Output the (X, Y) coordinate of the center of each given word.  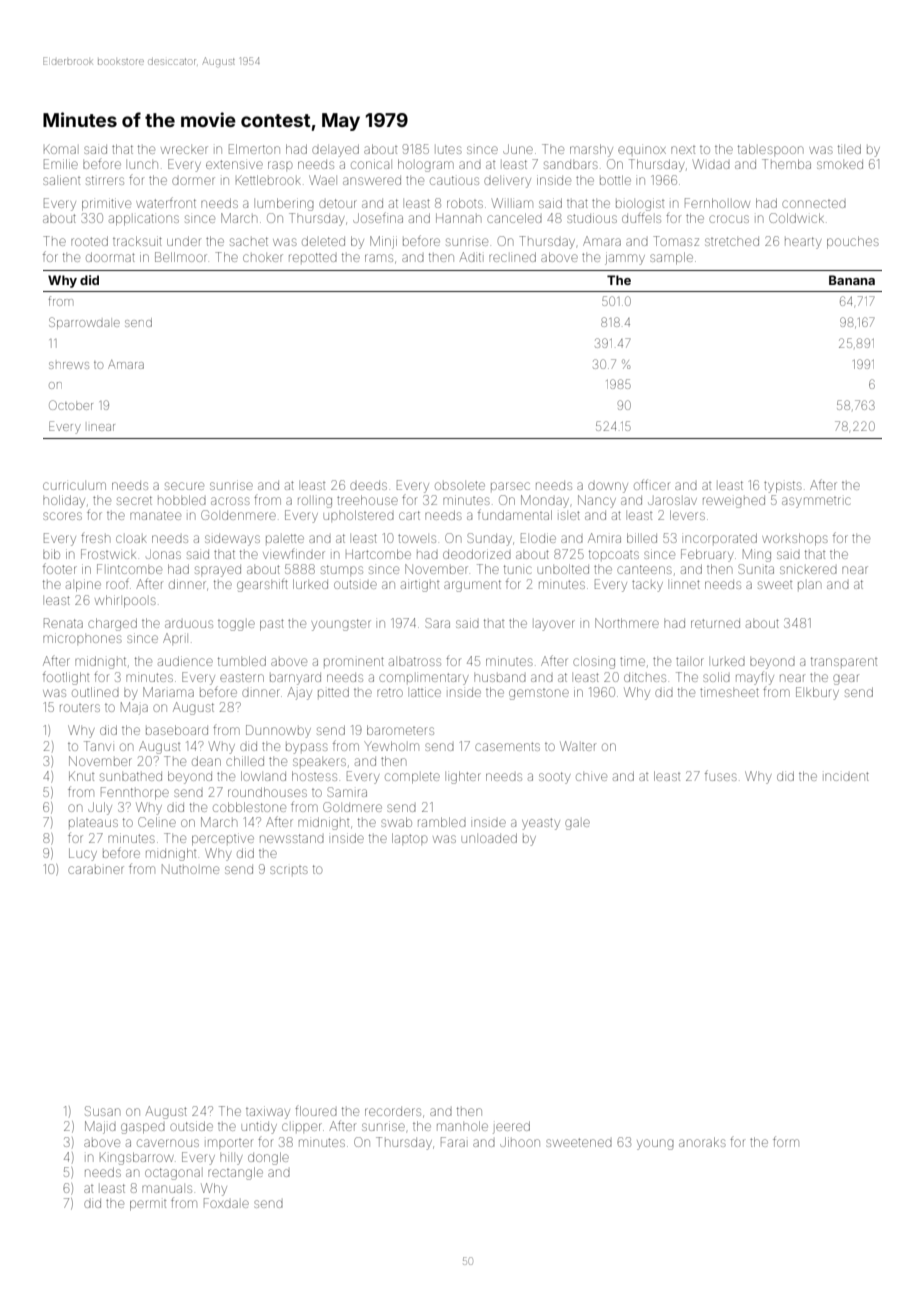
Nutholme (190, 869)
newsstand (292, 838)
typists (783, 487)
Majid (100, 1127)
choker (263, 258)
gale (577, 824)
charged (112, 624)
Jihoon (520, 1142)
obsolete (460, 485)
